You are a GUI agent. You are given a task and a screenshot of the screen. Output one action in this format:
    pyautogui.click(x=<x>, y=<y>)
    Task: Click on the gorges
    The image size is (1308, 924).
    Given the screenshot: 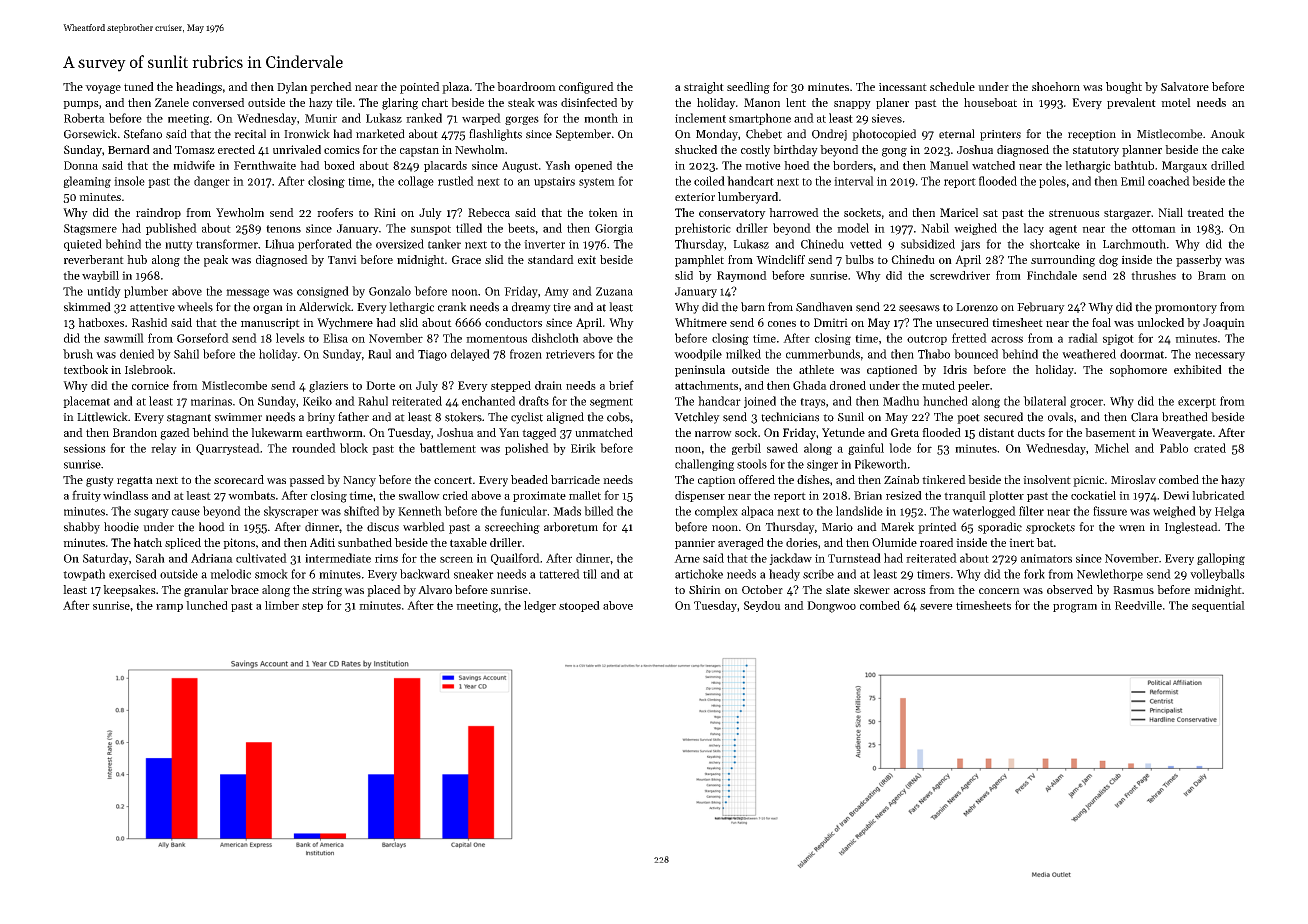 What is the action you would take?
    pyautogui.click(x=522, y=120)
